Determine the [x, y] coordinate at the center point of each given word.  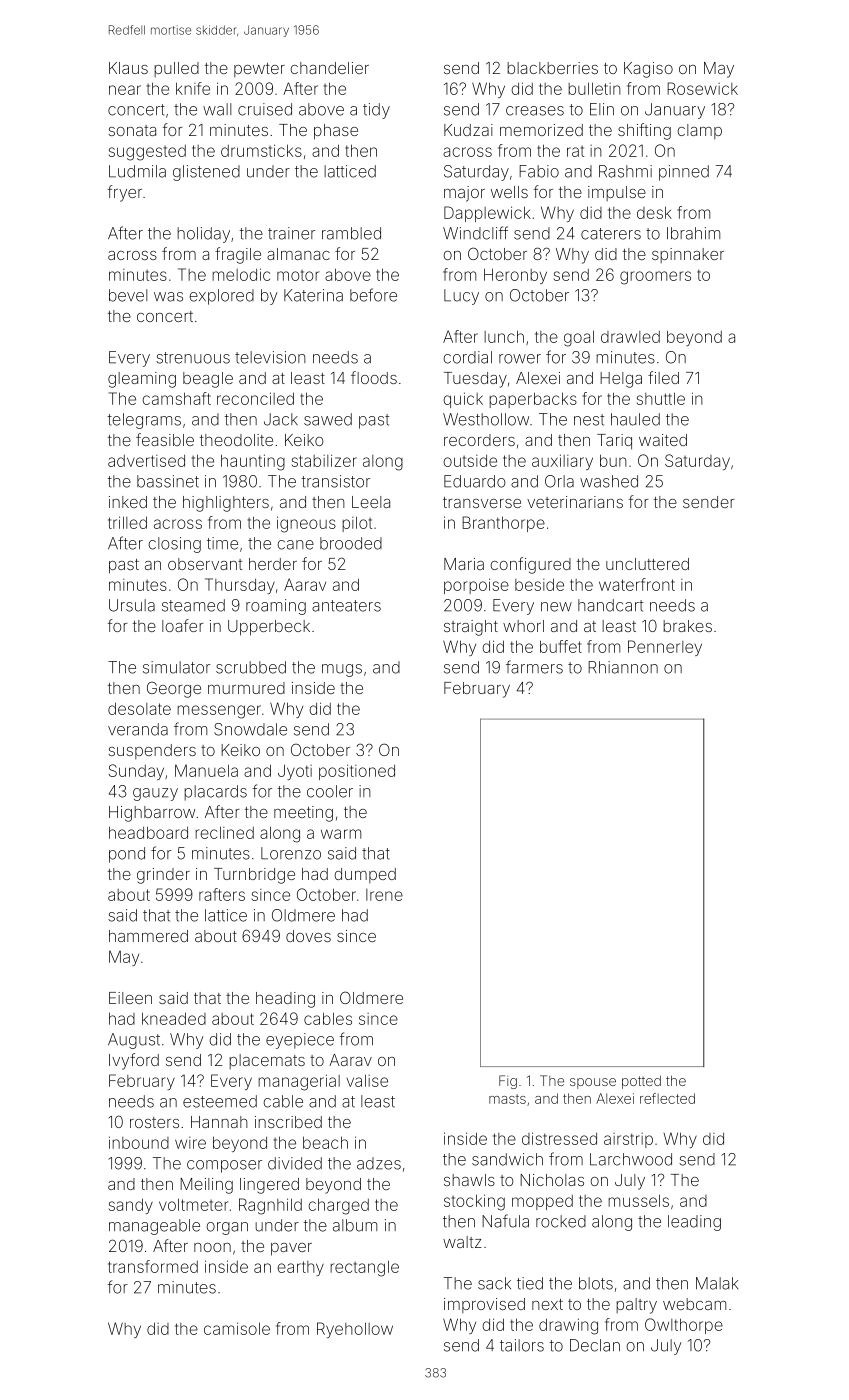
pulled [176, 69]
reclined [224, 832]
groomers [655, 278]
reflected [667, 1098]
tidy [376, 111]
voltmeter [193, 1204]
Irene [384, 895]
